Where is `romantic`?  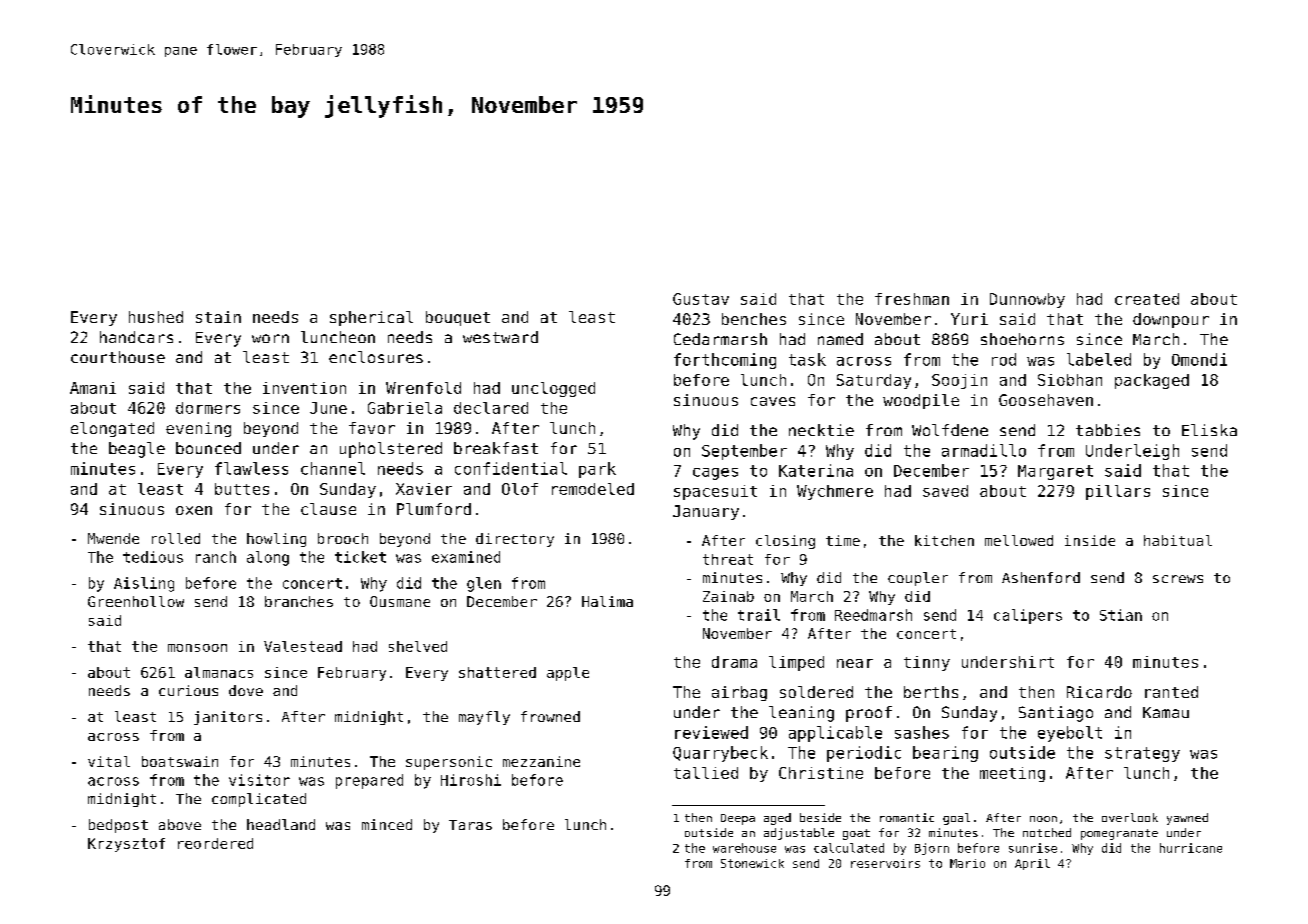 romantic is located at coordinates (907, 817).
